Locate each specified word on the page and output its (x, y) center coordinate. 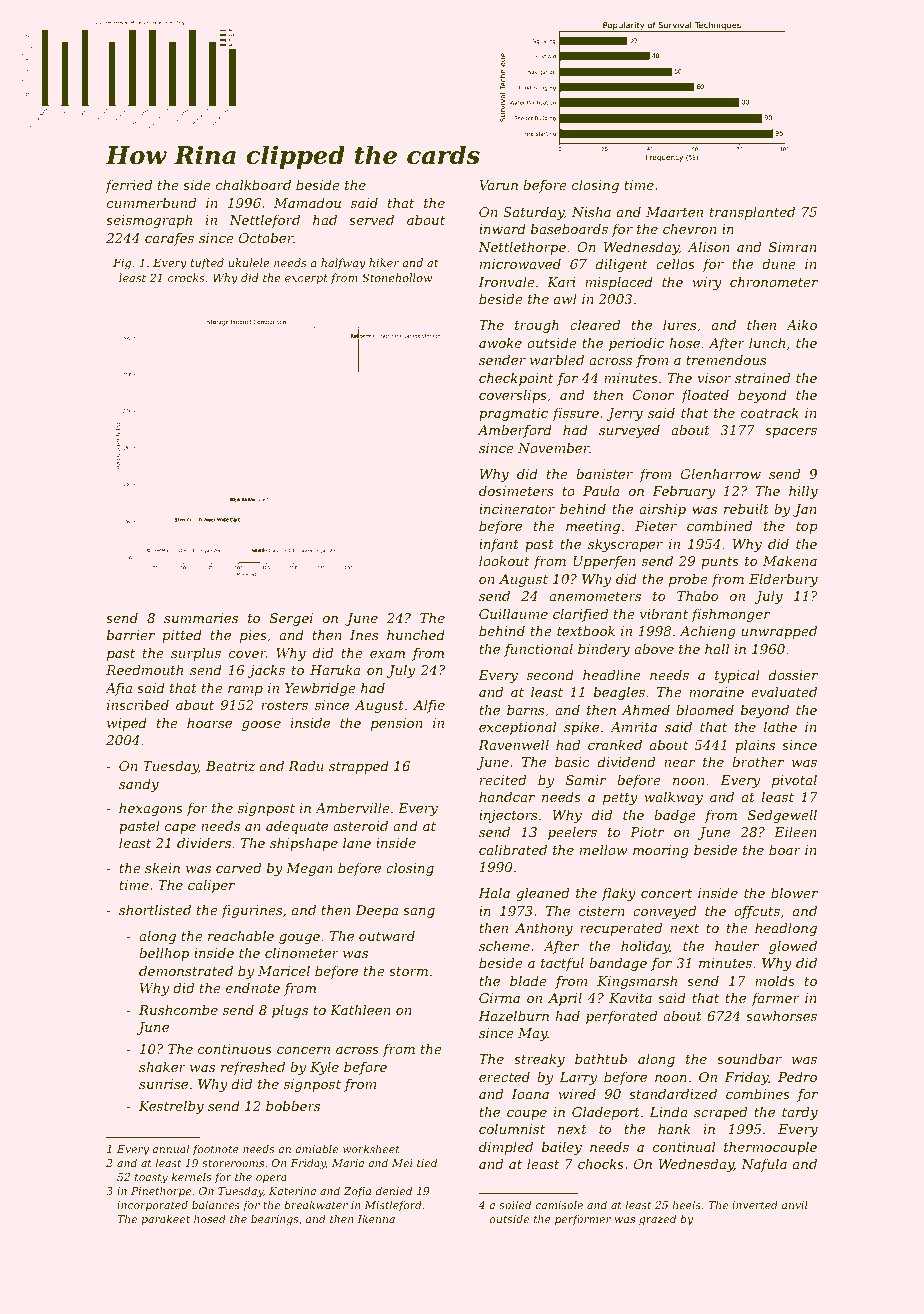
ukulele (249, 262)
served (371, 220)
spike (581, 728)
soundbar (749, 1059)
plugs (290, 1011)
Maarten (674, 212)
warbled (557, 360)
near (679, 763)
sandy (139, 785)
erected (504, 1077)
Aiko (801, 325)
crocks (186, 277)
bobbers (293, 1106)
